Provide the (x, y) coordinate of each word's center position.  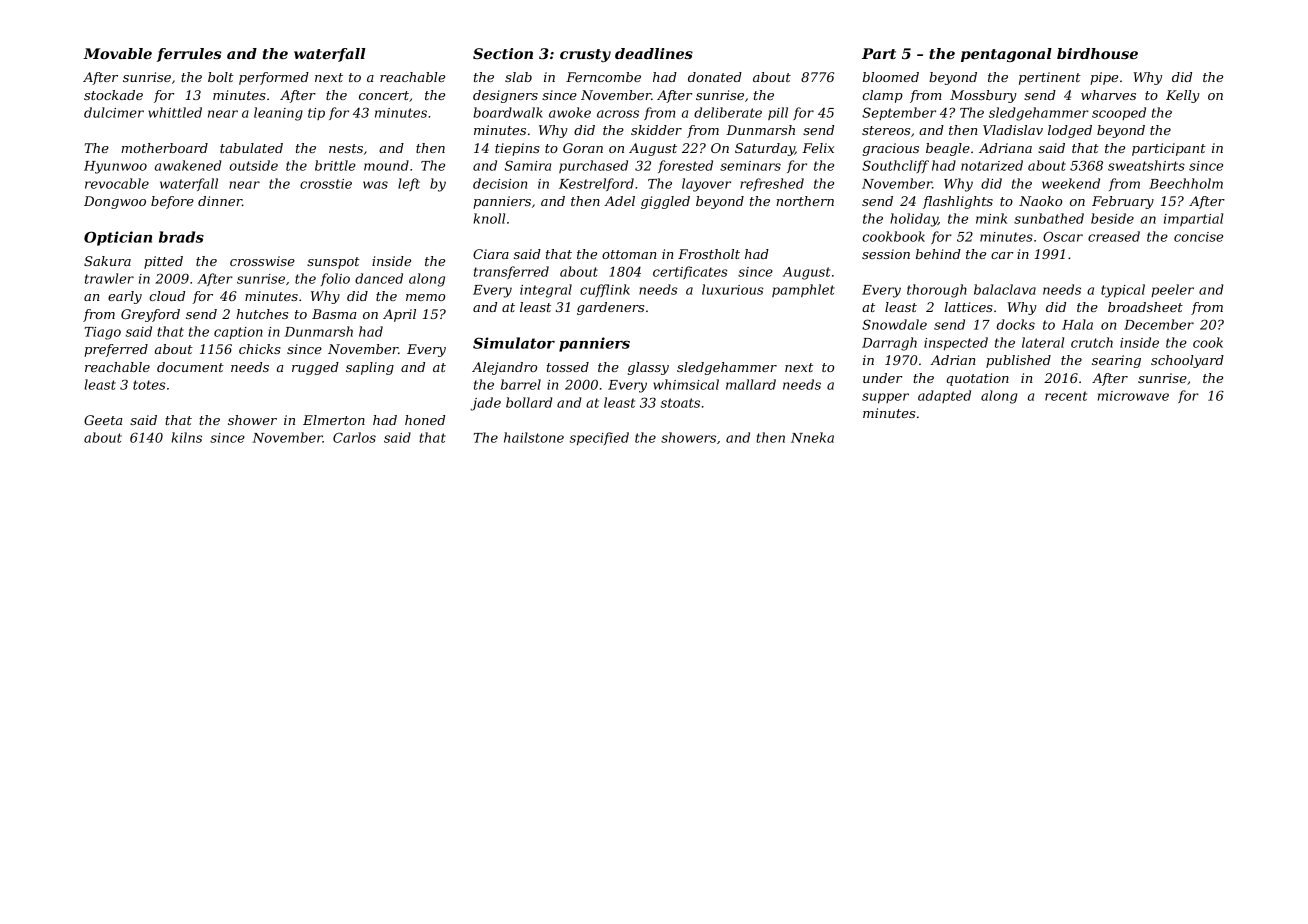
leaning (278, 114)
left (409, 184)
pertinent (1050, 78)
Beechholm (1186, 183)
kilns (186, 437)
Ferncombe (603, 77)
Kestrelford (596, 184)
